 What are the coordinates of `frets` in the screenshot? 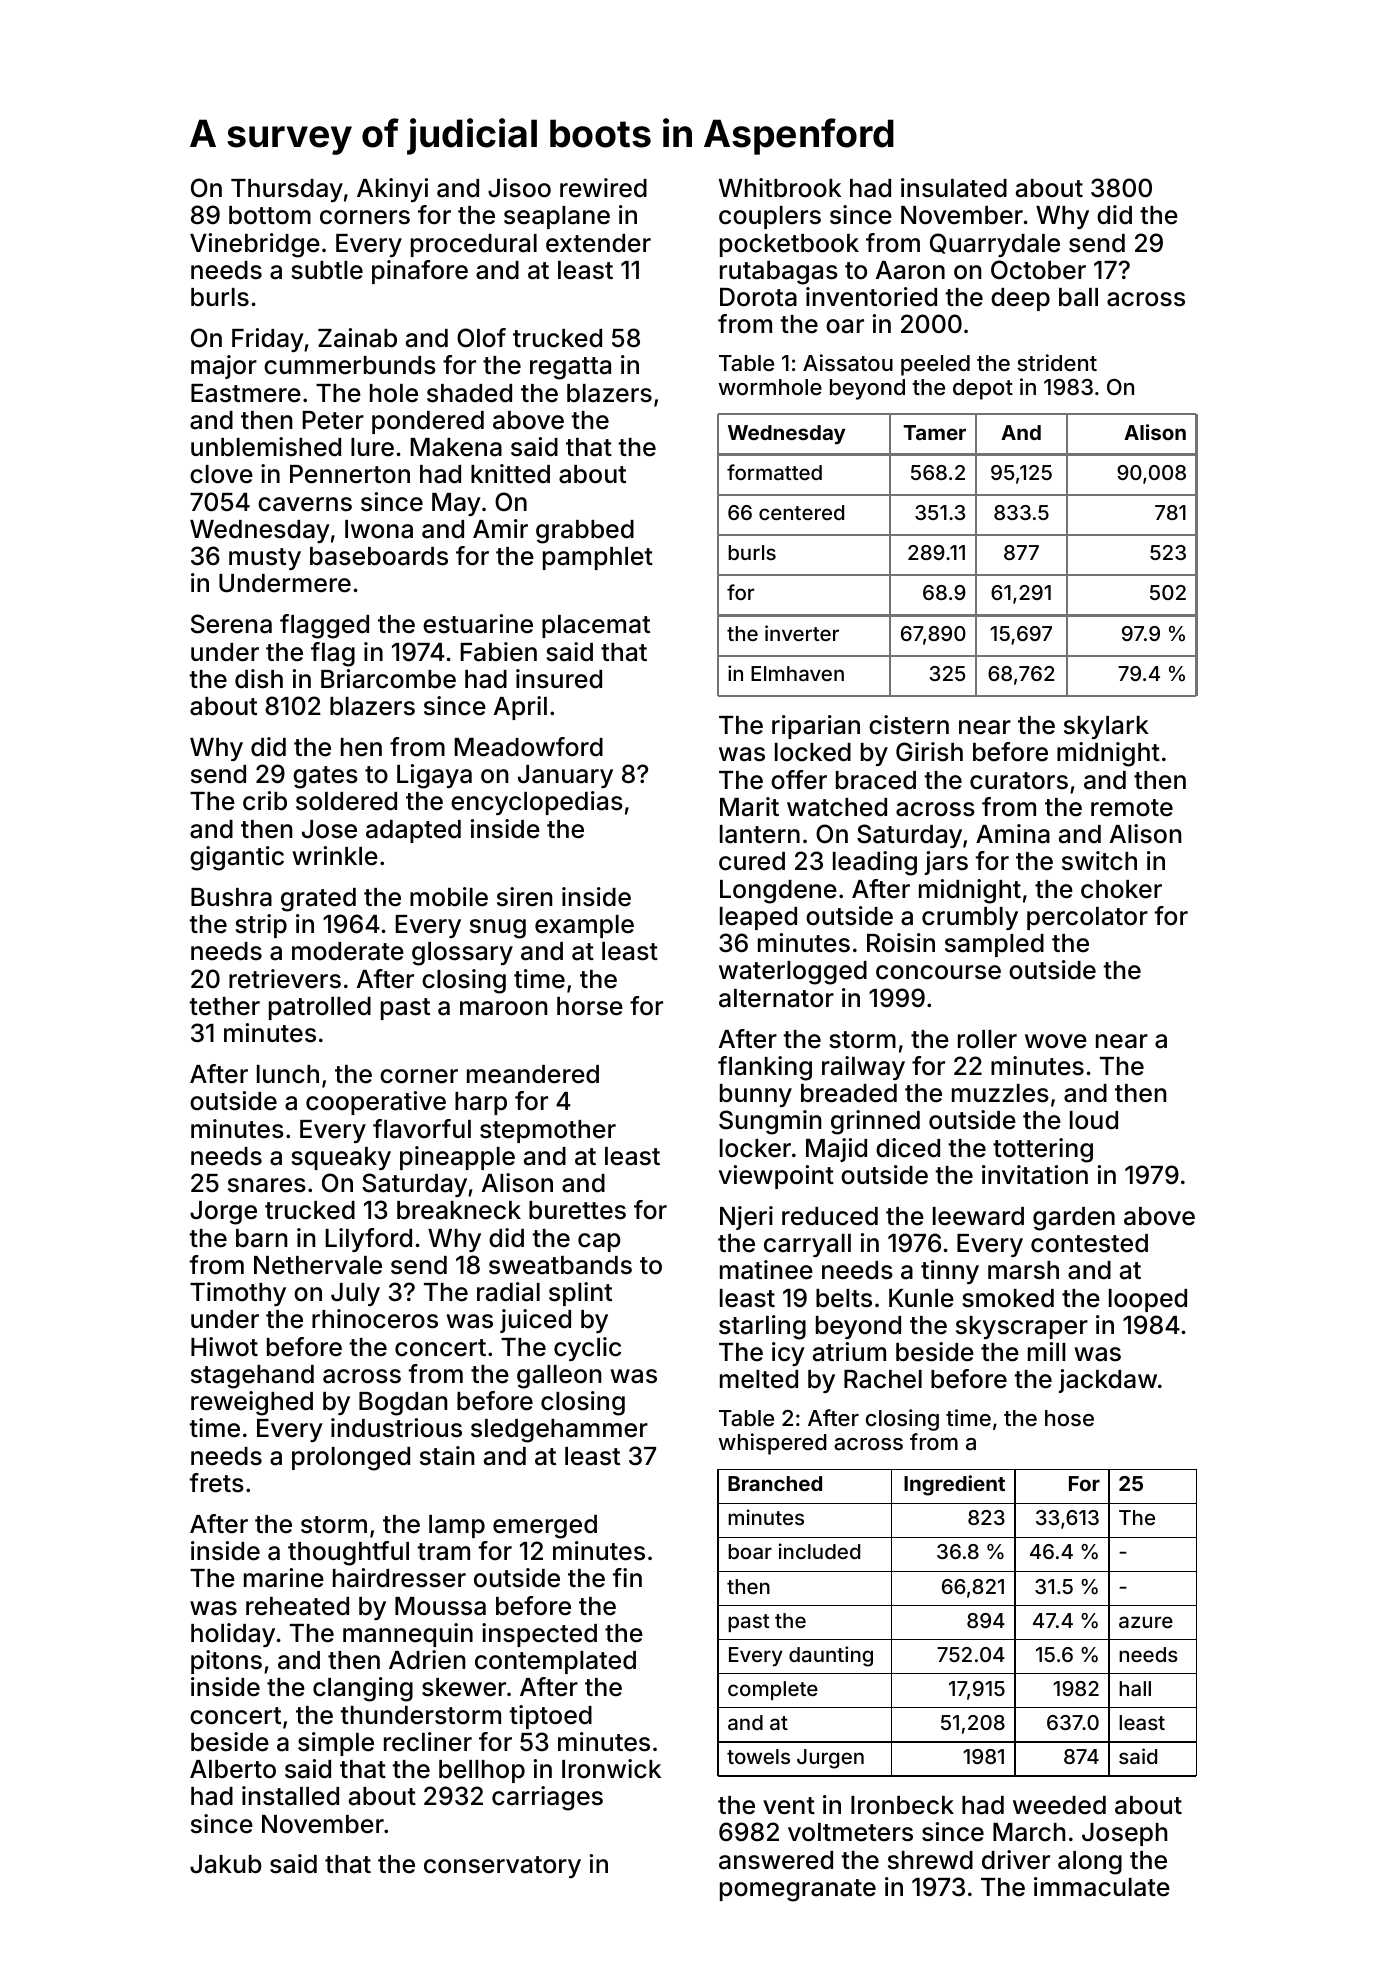 It's located at (216, 1483).
